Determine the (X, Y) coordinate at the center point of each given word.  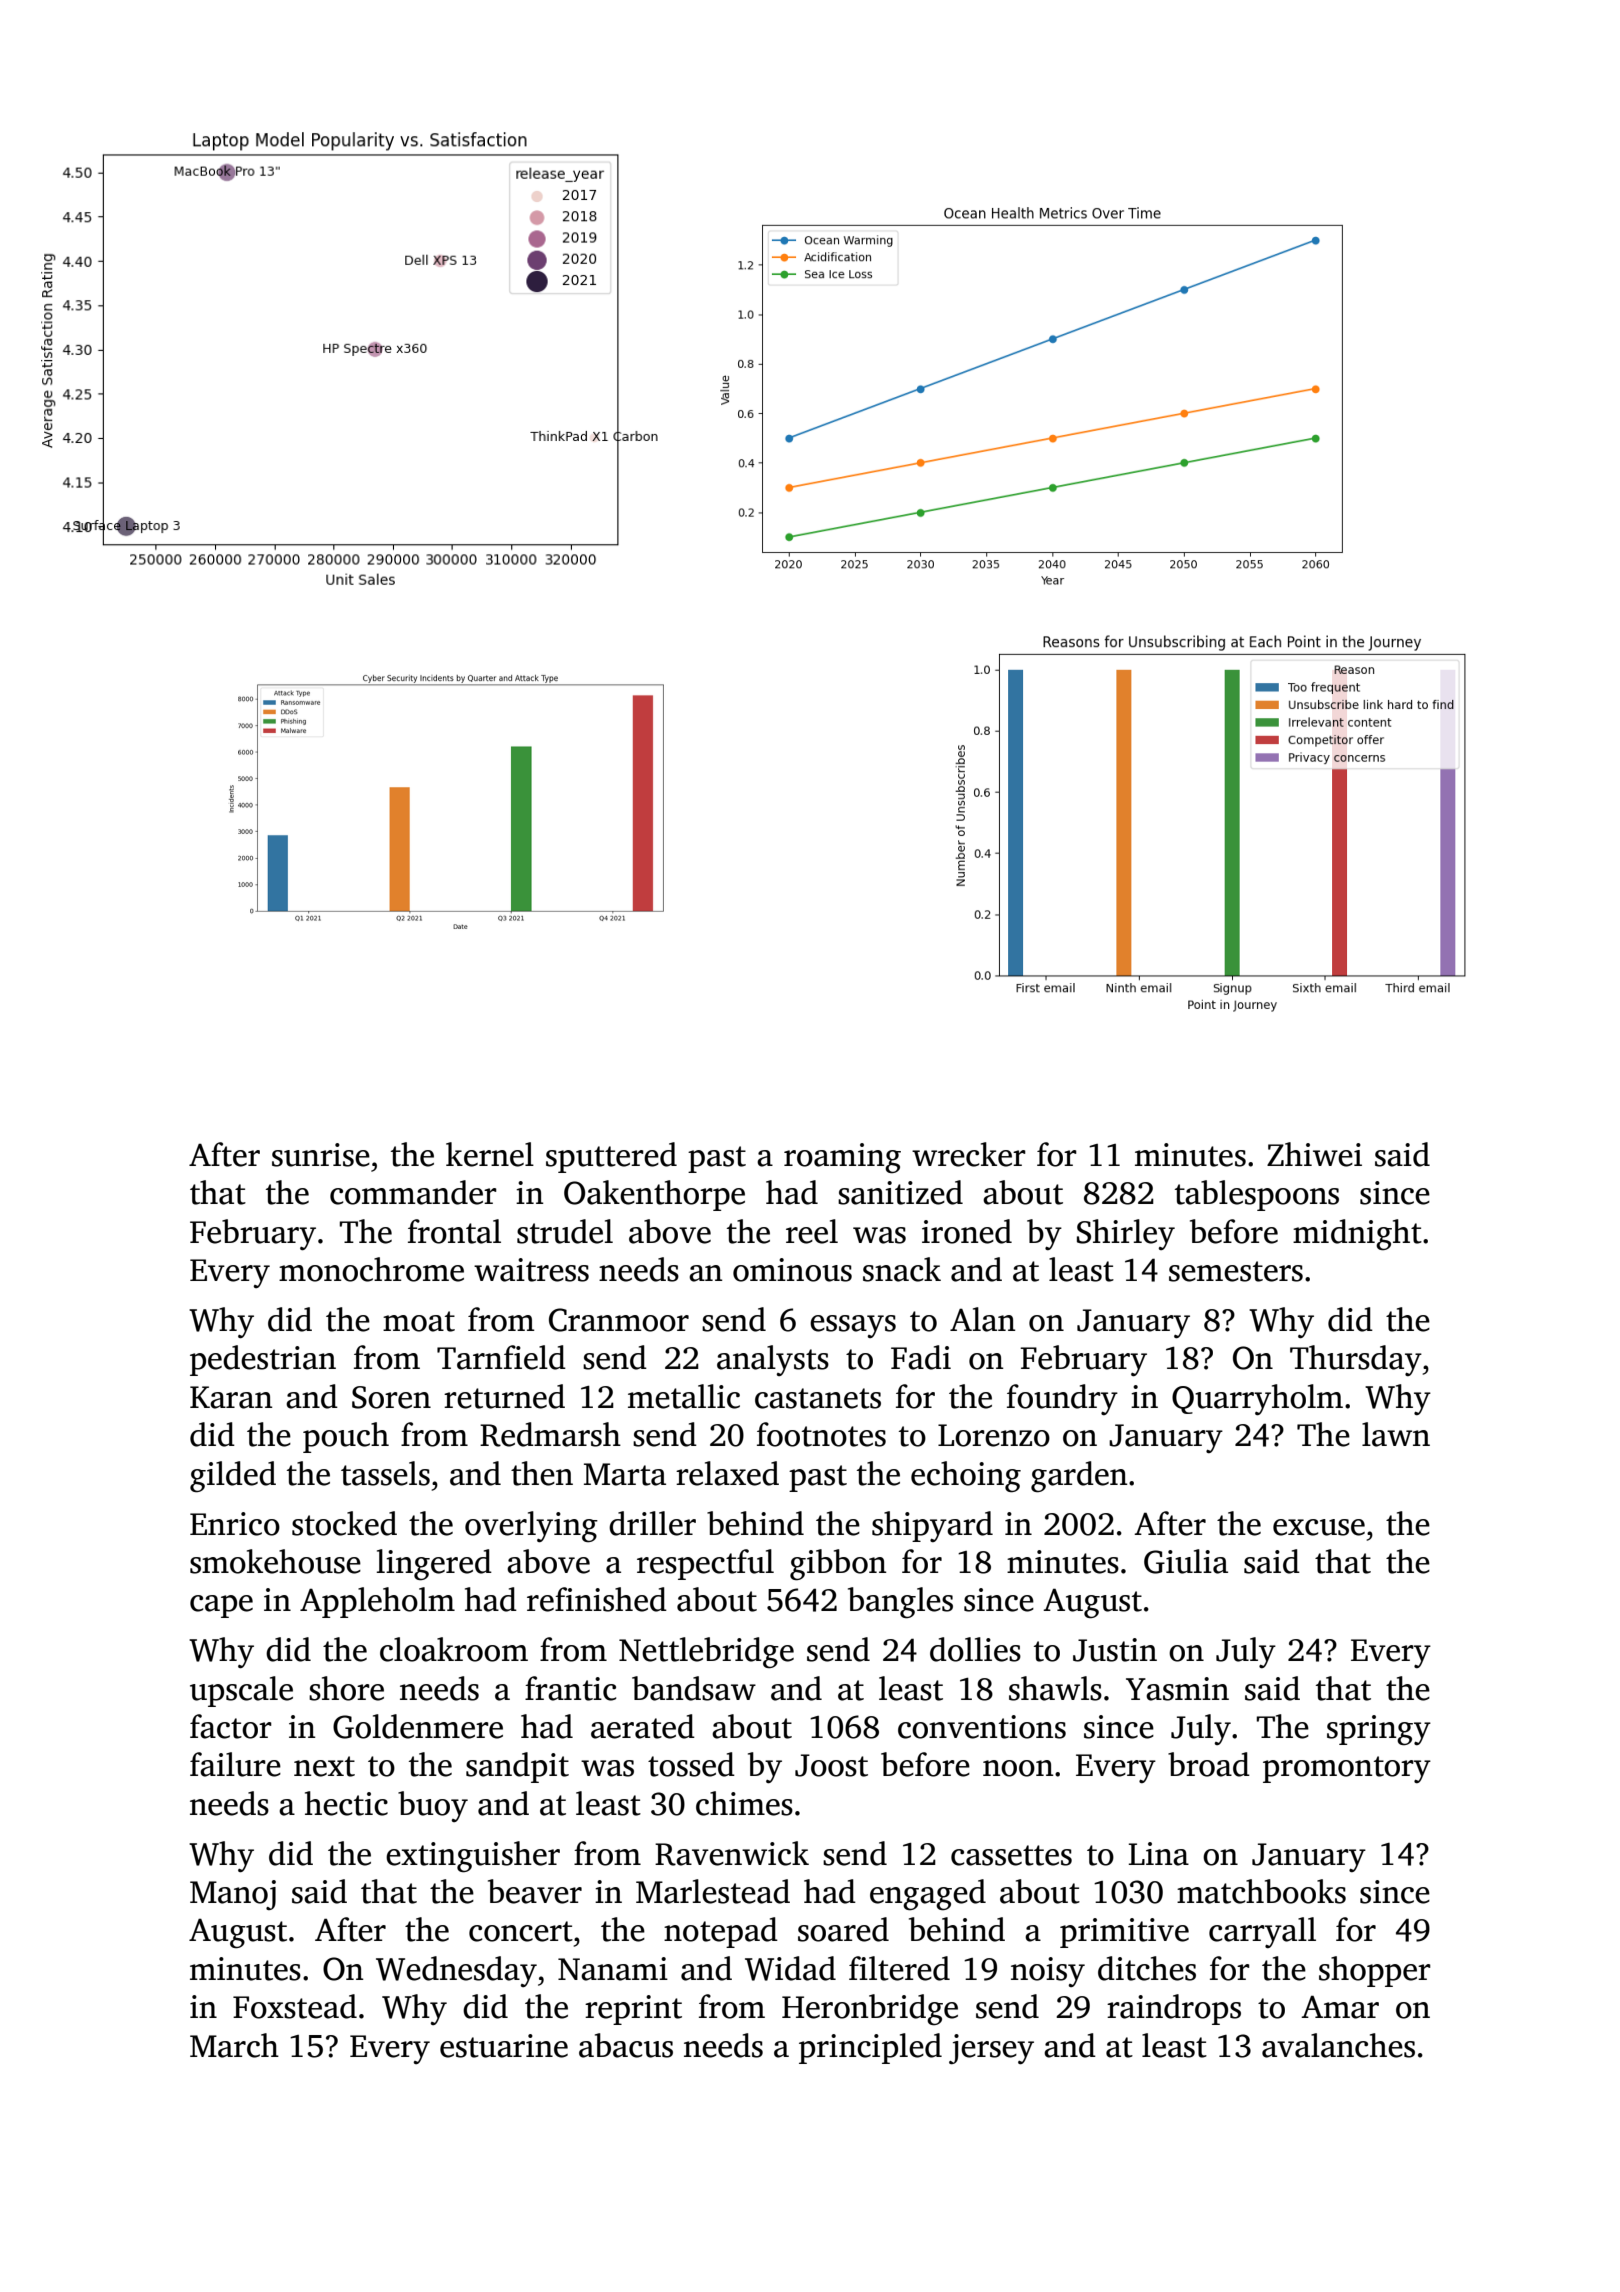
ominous (792, 1270)
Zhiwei (1314, 1154)
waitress (531, 1270)
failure (235, 1764)
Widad (790, 1968)
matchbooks (1261, 1891)
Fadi (921, 1357)
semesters (1236, 1271)
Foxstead (295, 2006)
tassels (385, 1473)
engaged (928, 1895)
